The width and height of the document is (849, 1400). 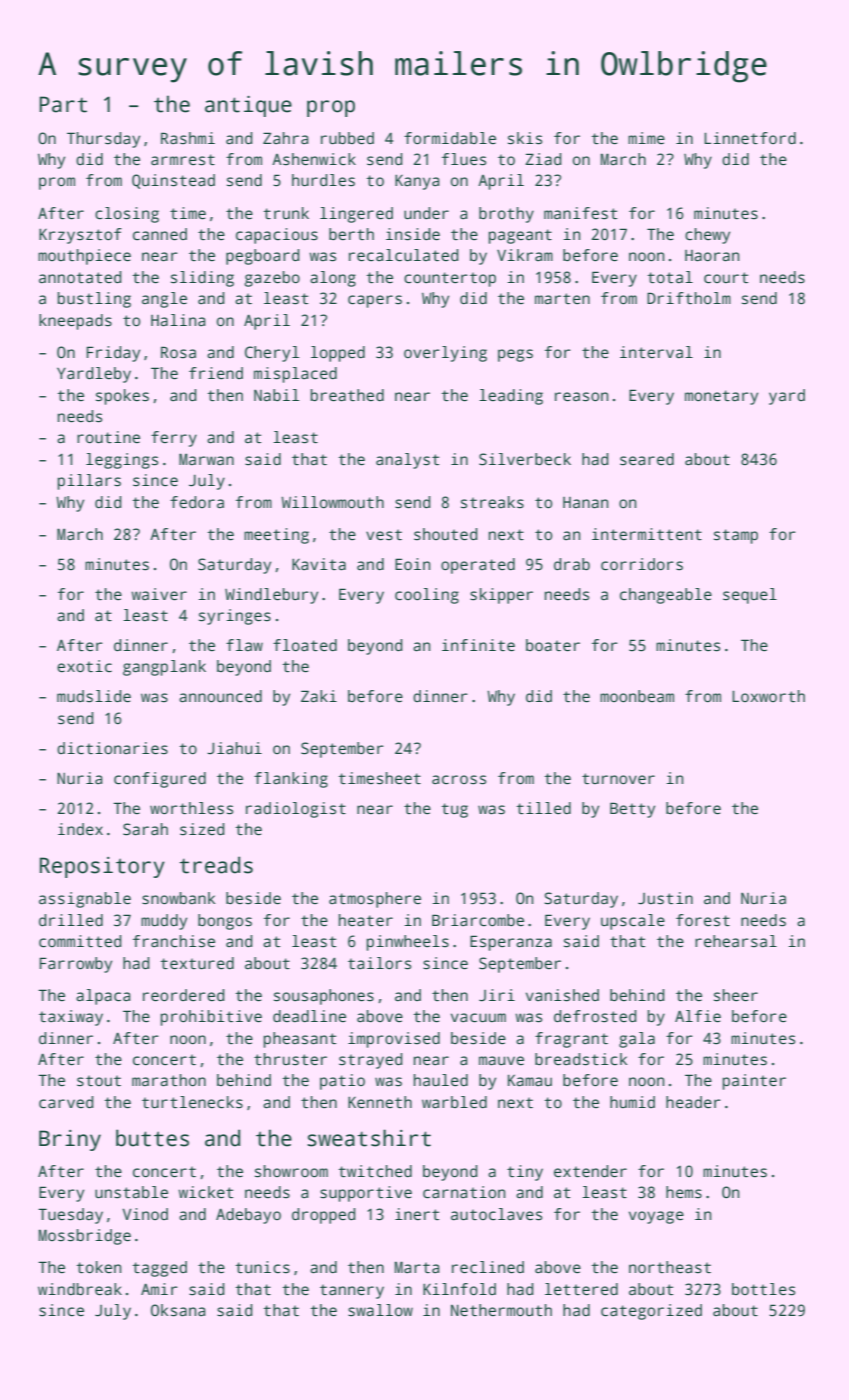 What do you see at coordinates (394, 1040) in the document?
I see `improvised` at bounding box center [394, 1040].
